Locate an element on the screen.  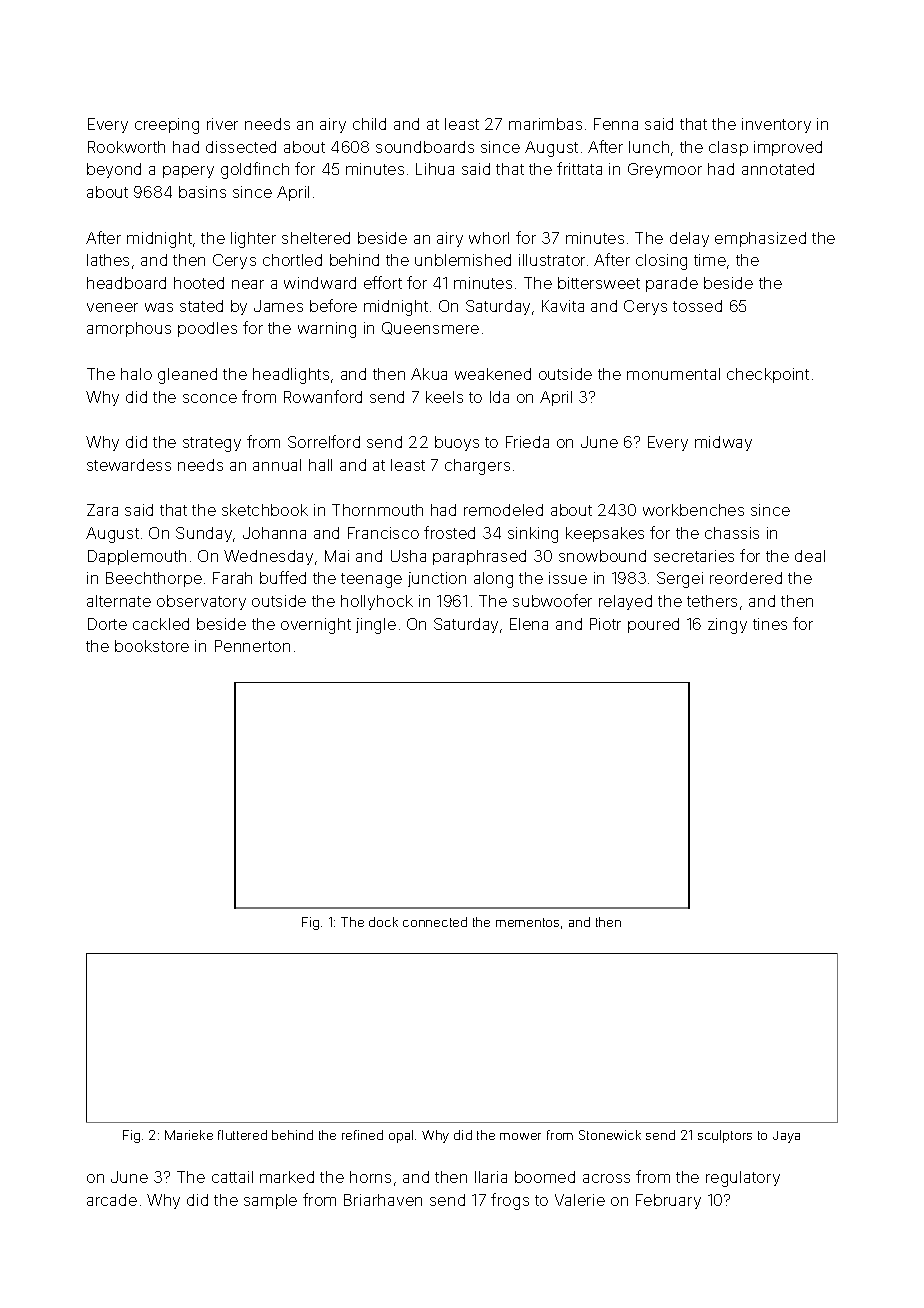
chortled is located at coordinates (292, 260).
